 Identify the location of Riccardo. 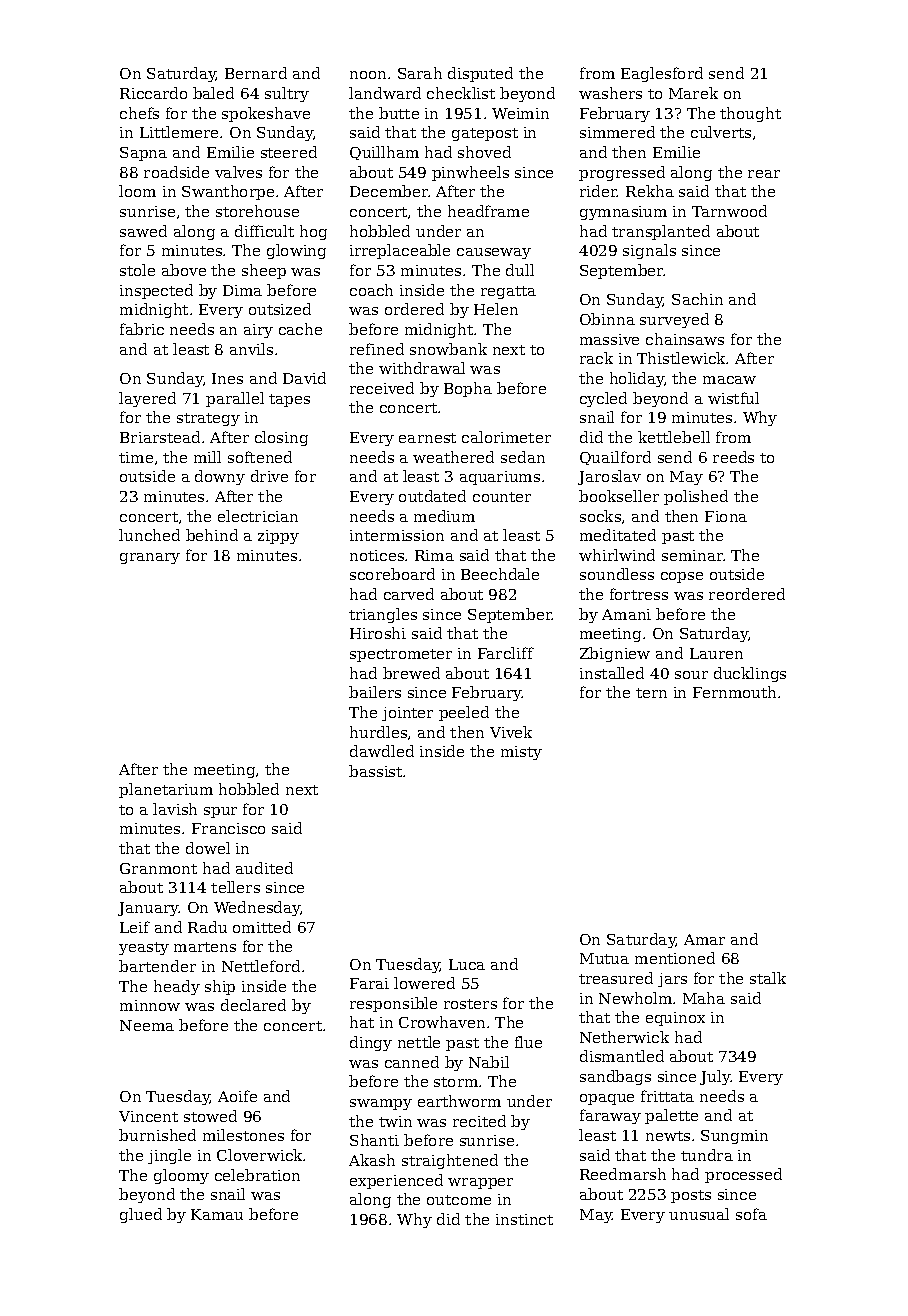
(153, 93).
